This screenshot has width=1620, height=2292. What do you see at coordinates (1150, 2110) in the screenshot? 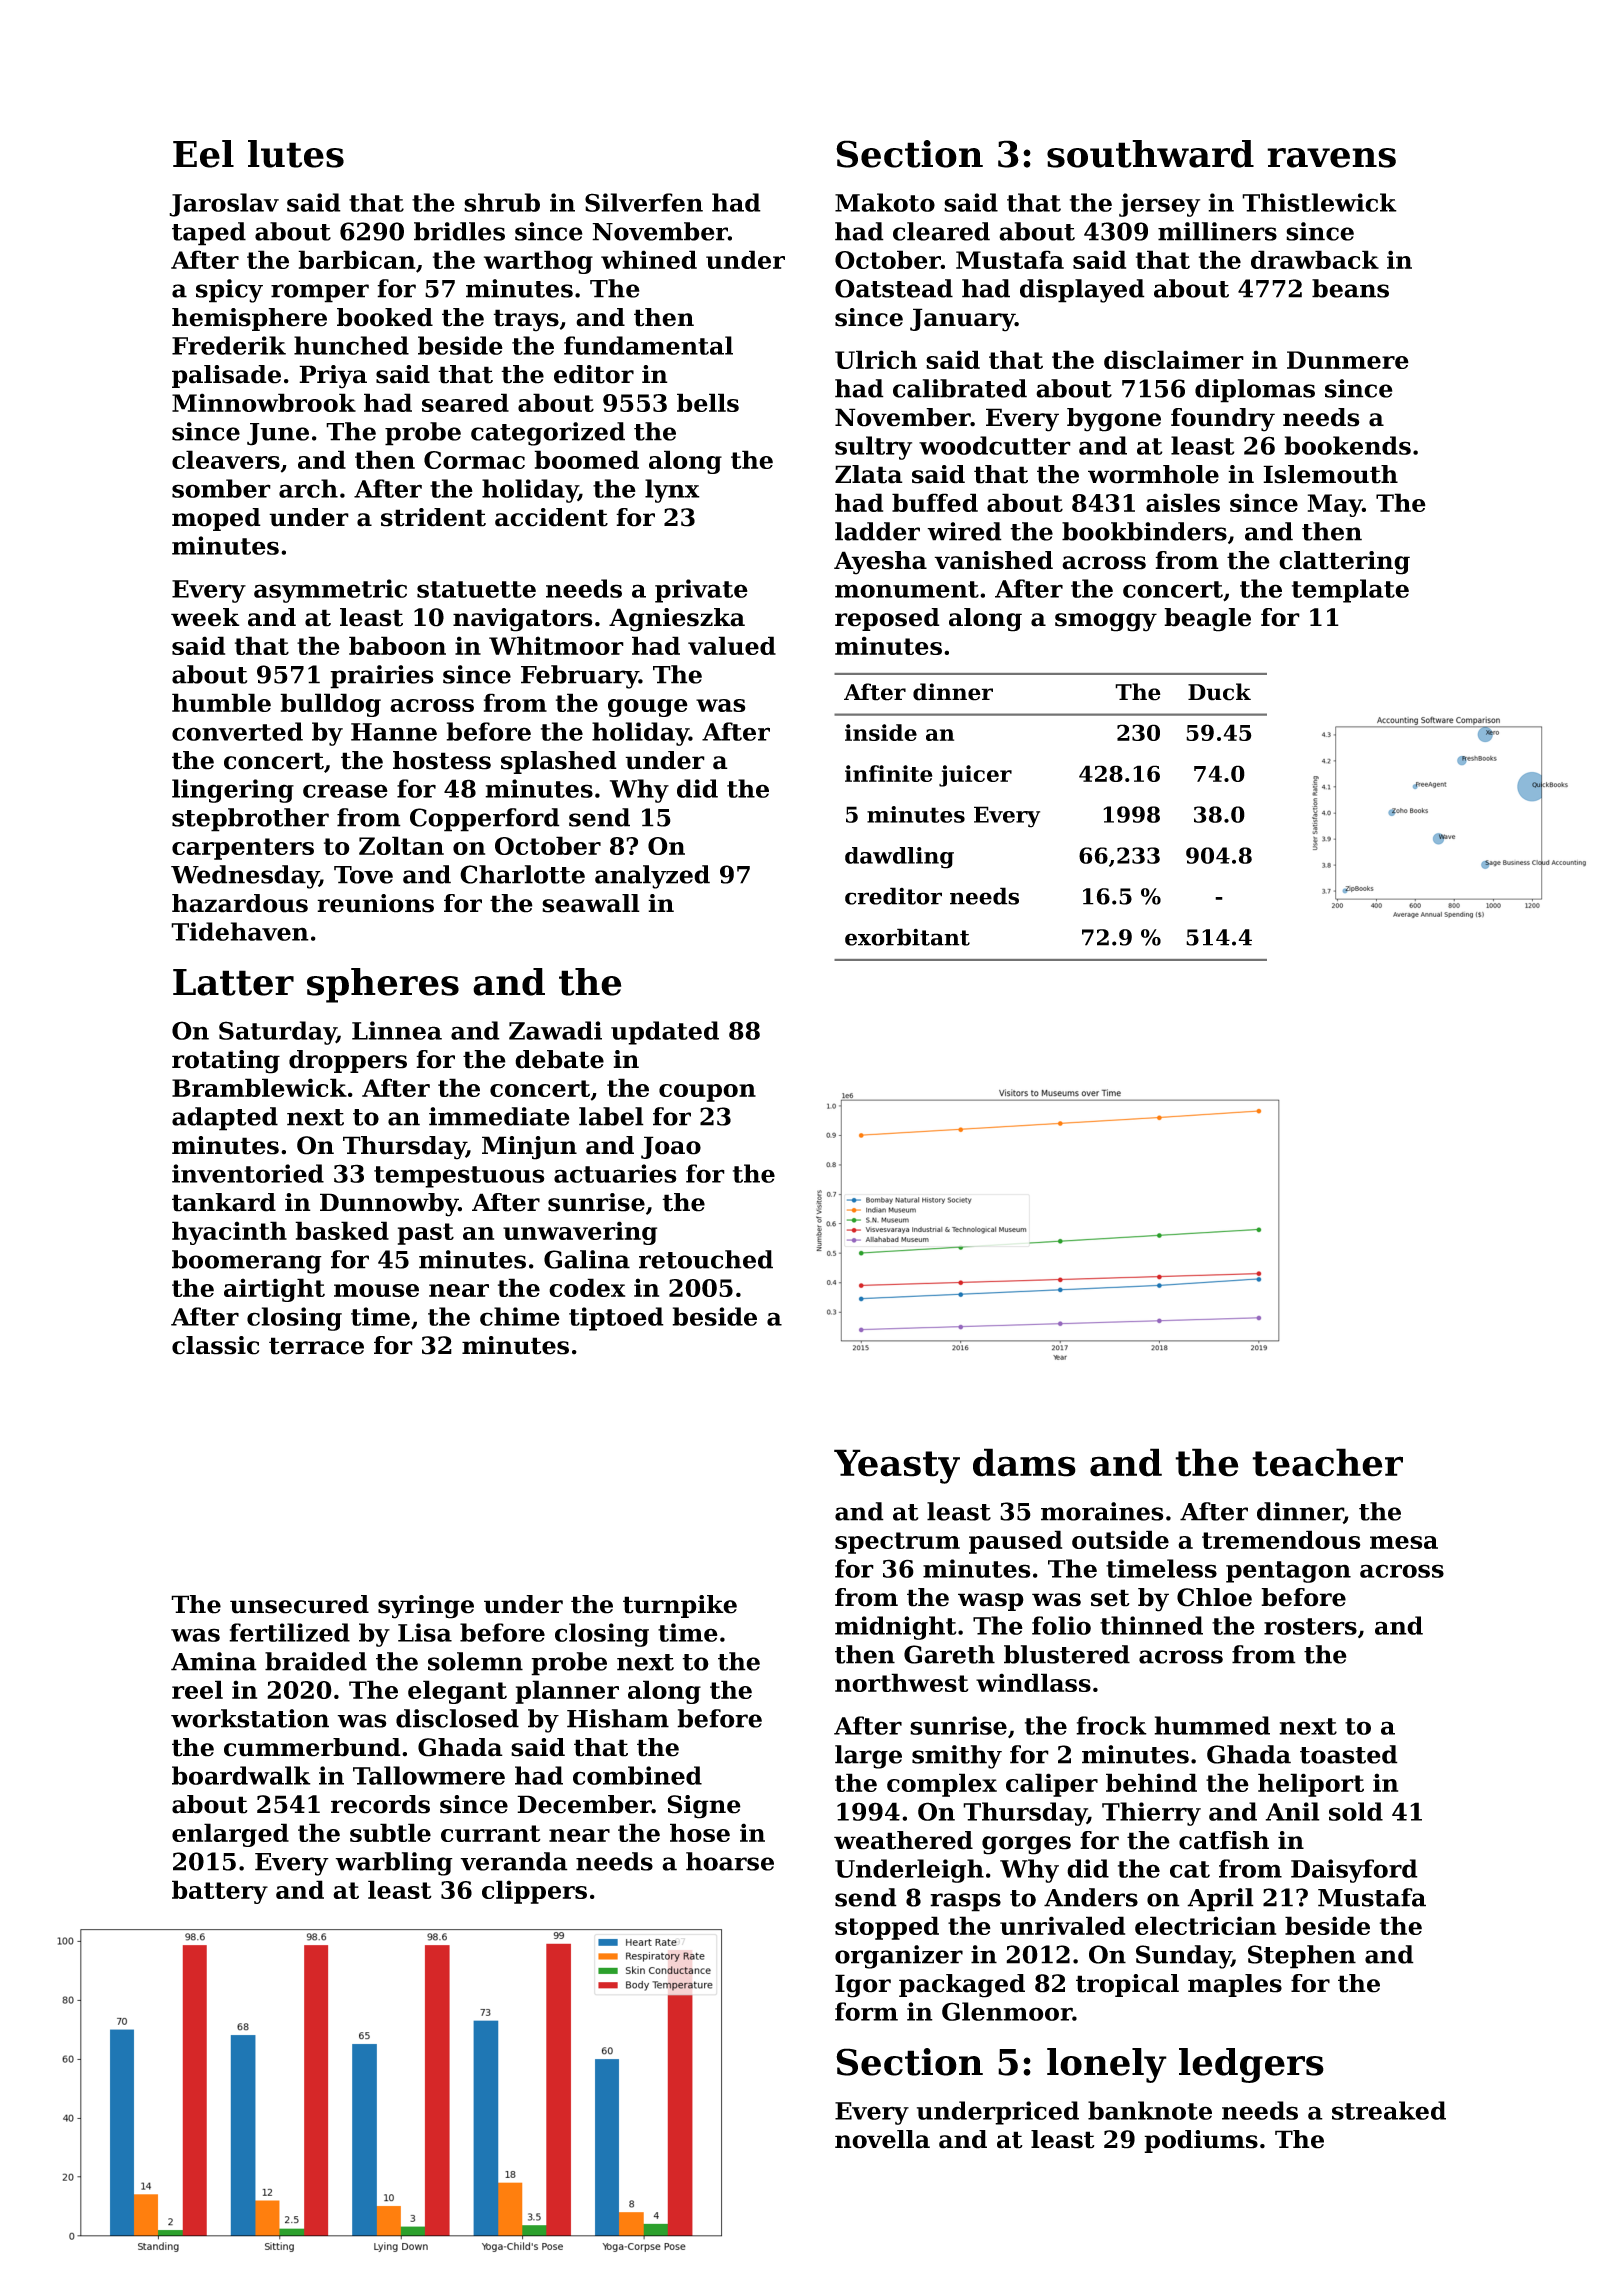
I see `banknote` at bounding box center [1150, 2110].
